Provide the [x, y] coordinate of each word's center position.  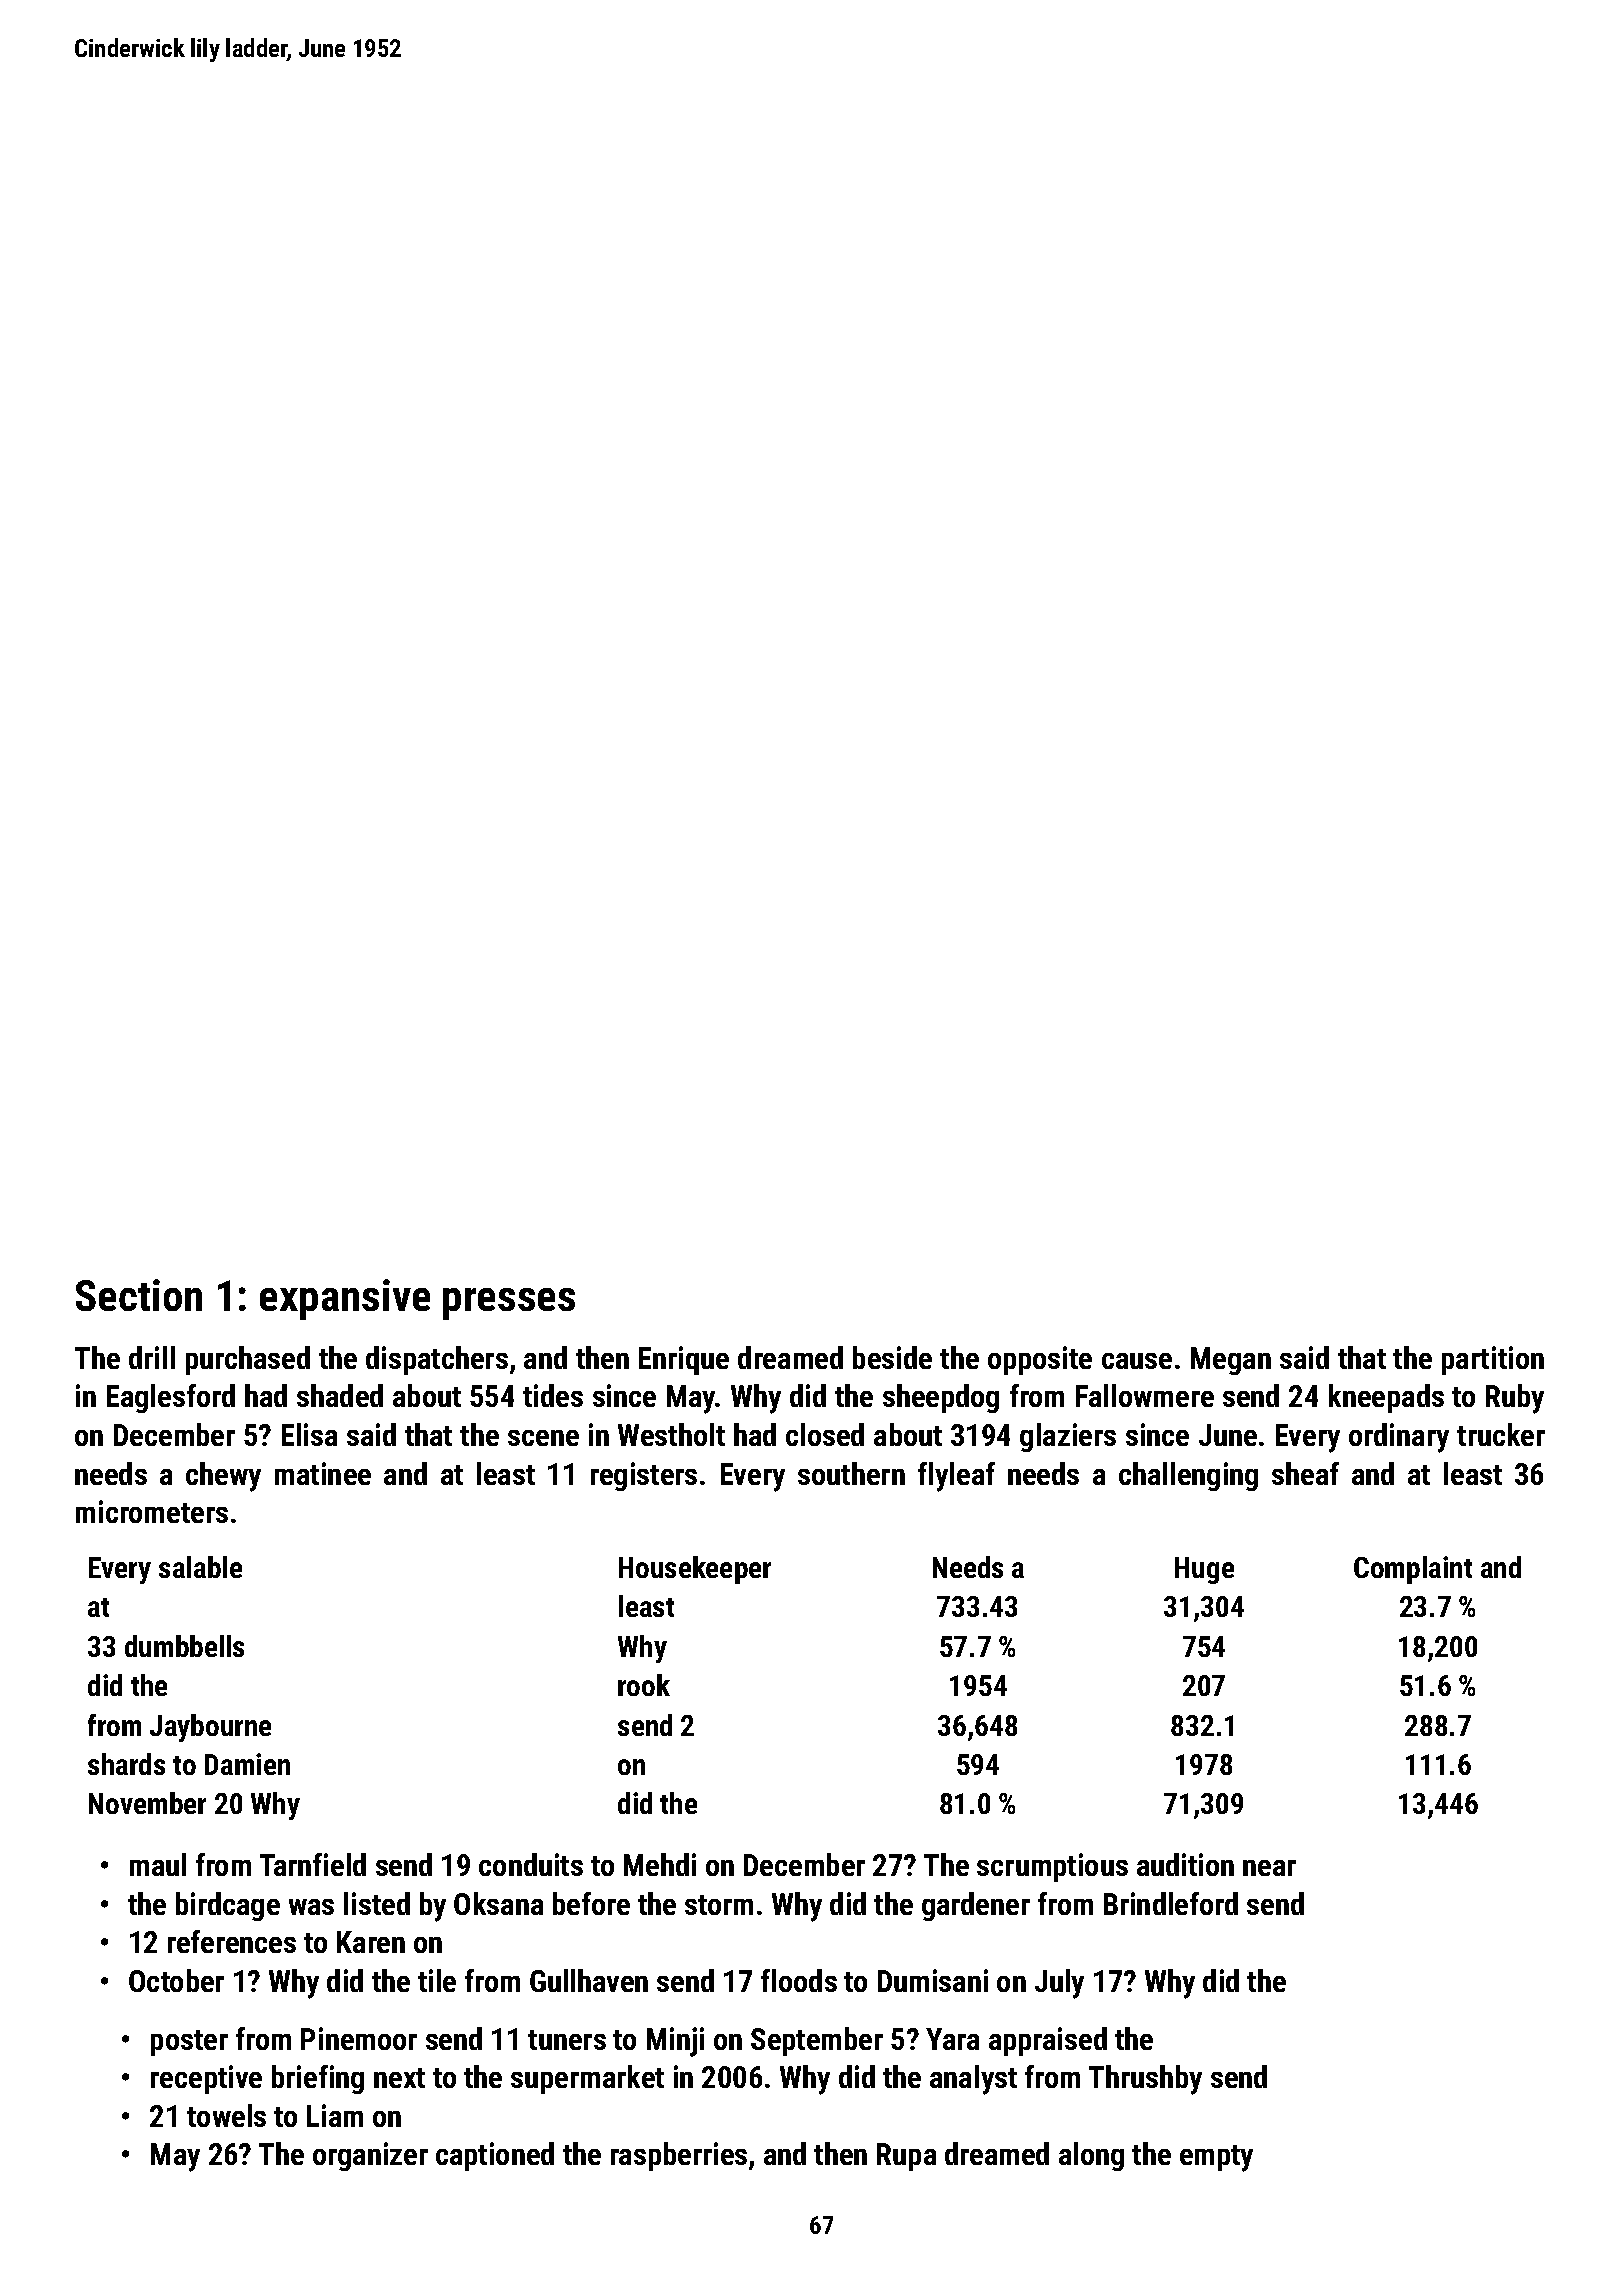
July [1059, 1984]
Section [139, 1295]
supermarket [587, 2079]
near [1269, 1868]
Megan [1231, 1361]
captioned [495, 2156]
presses [509, 1304]
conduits [531, 1864]
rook [644, 1685]
